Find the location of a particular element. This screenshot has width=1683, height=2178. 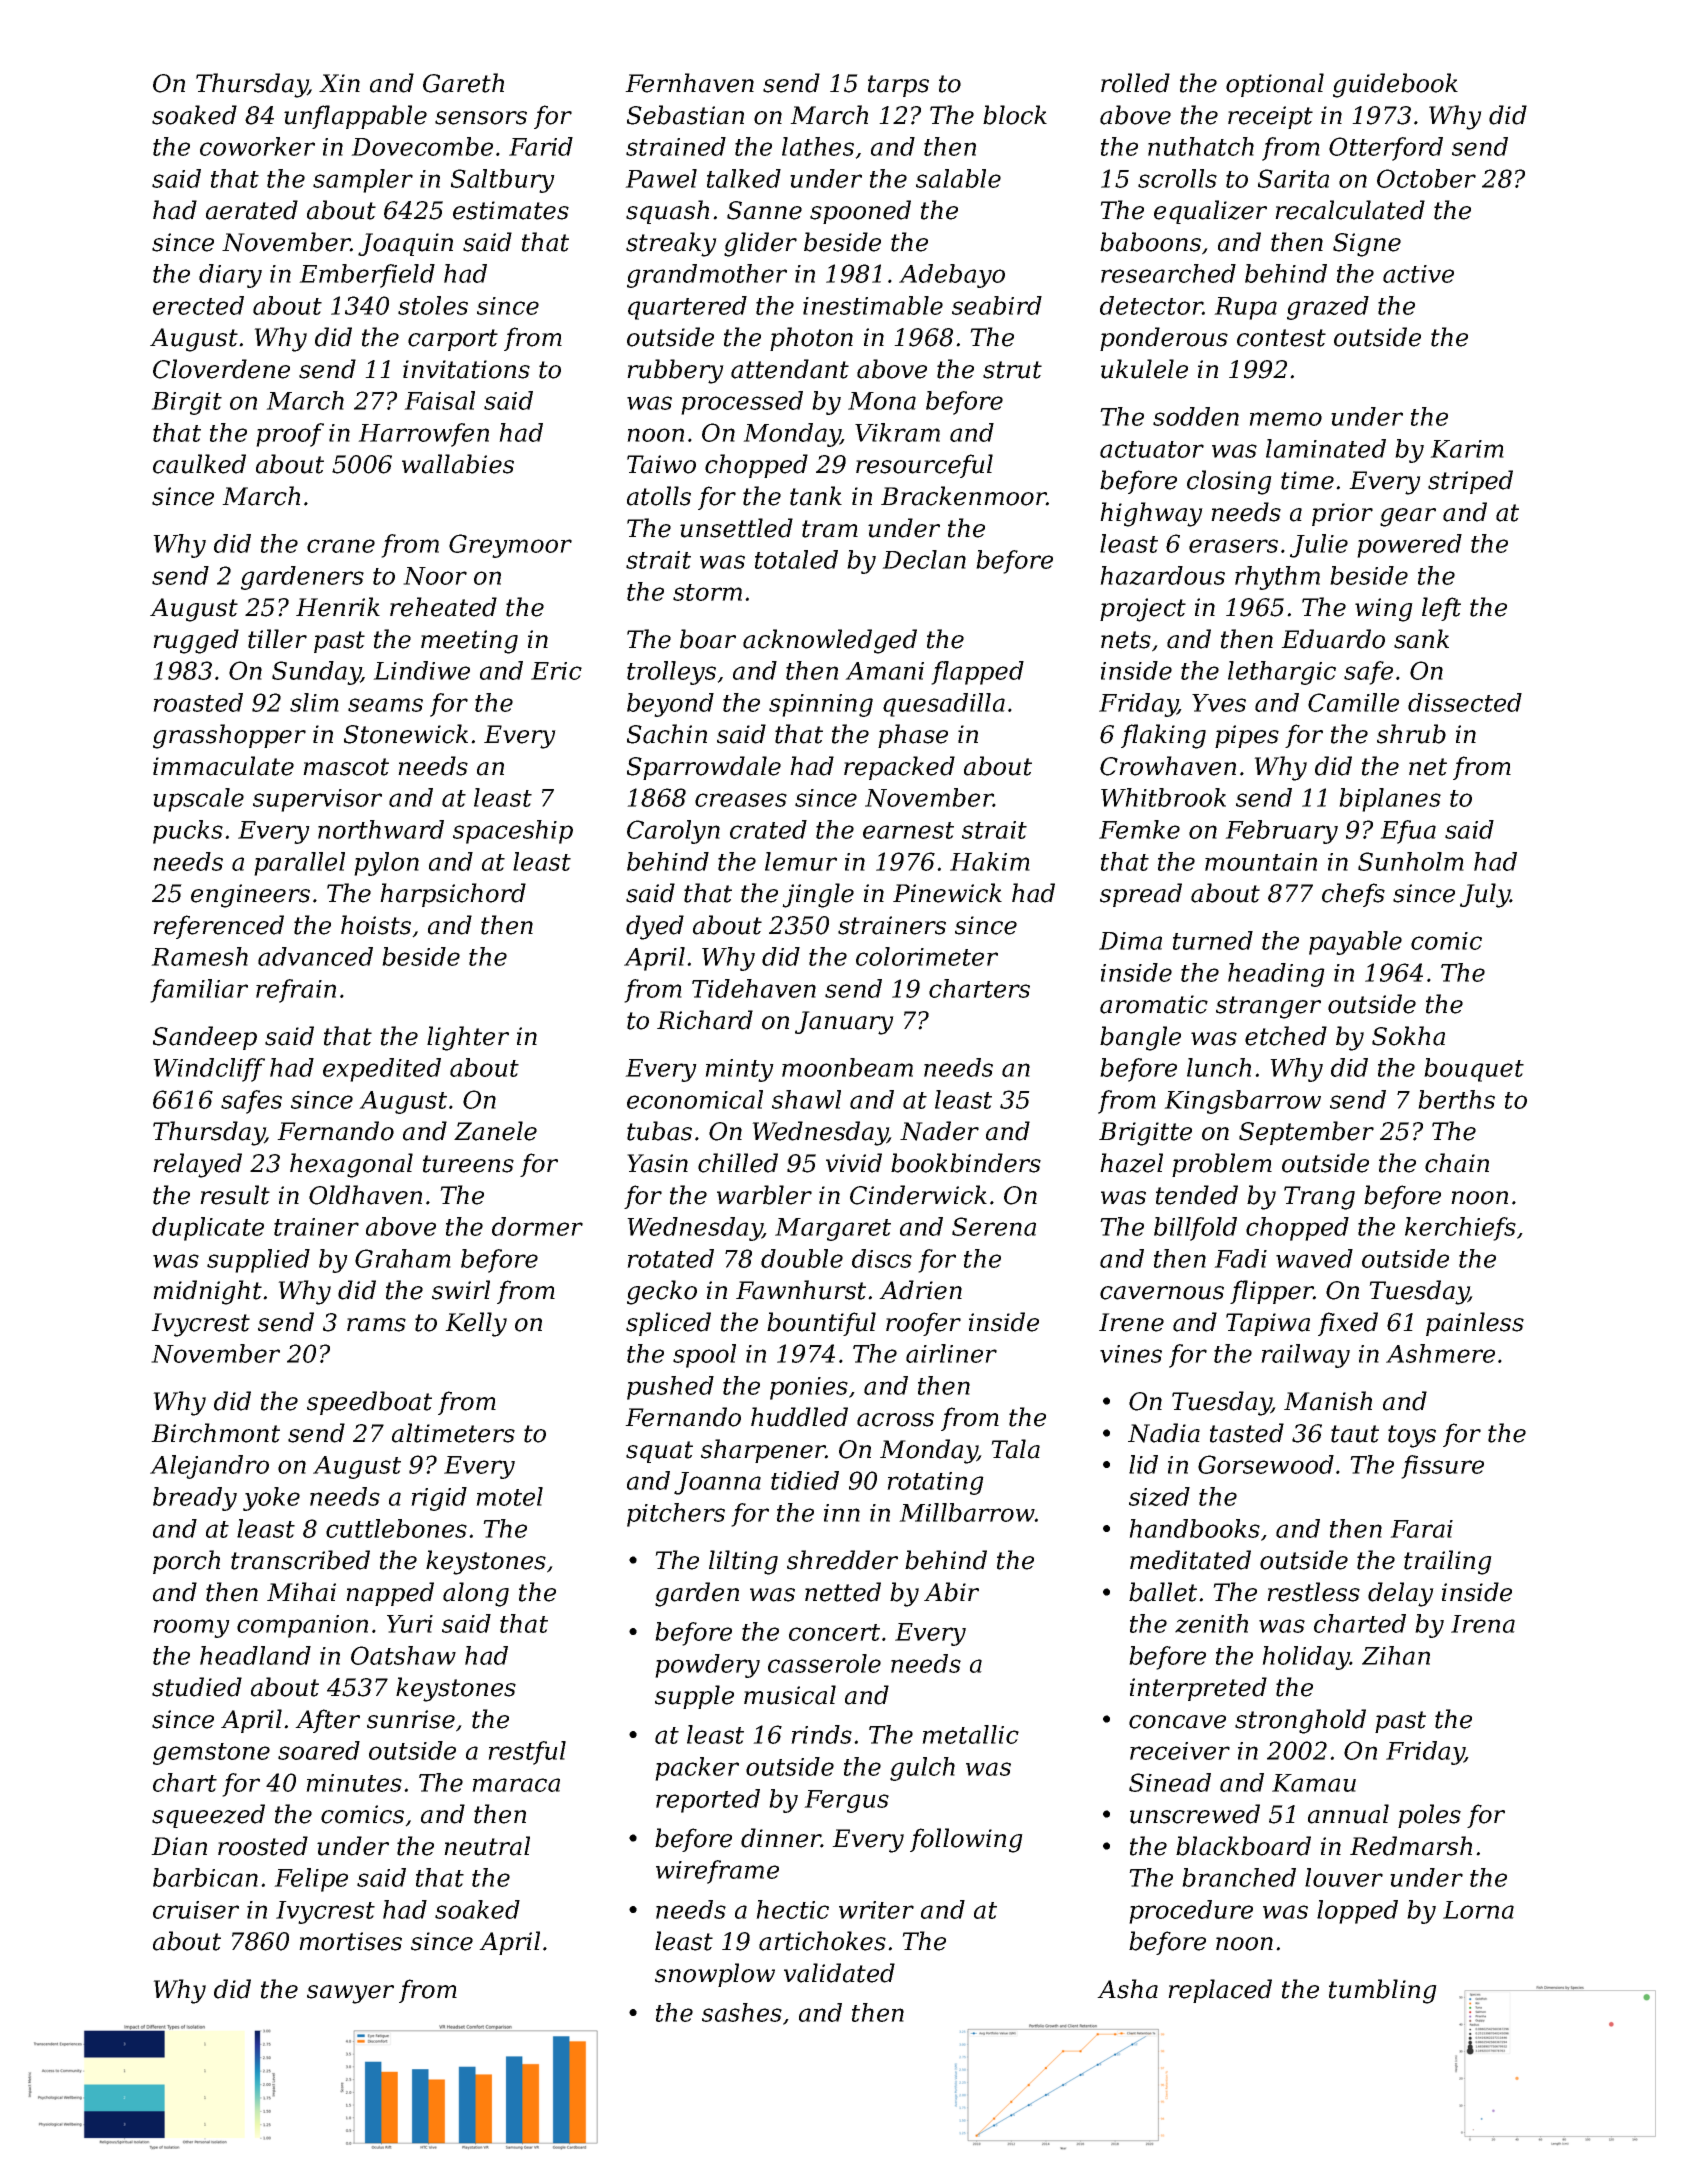

dissected is located at coordinates (1465, 702).
